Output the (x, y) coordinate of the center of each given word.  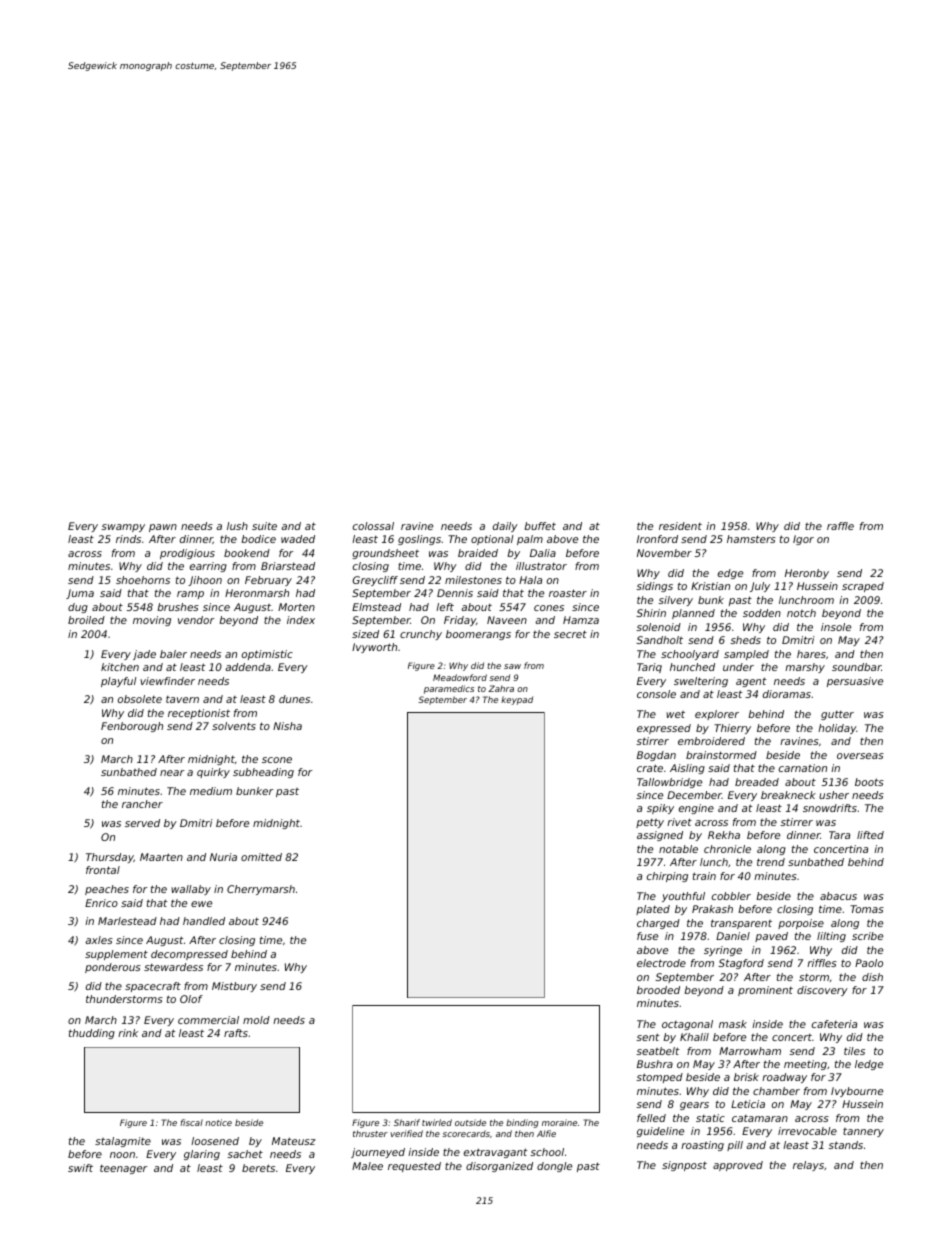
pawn (163, 528)
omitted (261, 857)
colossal (373, 526)
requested (414, 1167)
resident (680, 526)
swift (80, 1168)
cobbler (731, 896)
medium (211, 791)
